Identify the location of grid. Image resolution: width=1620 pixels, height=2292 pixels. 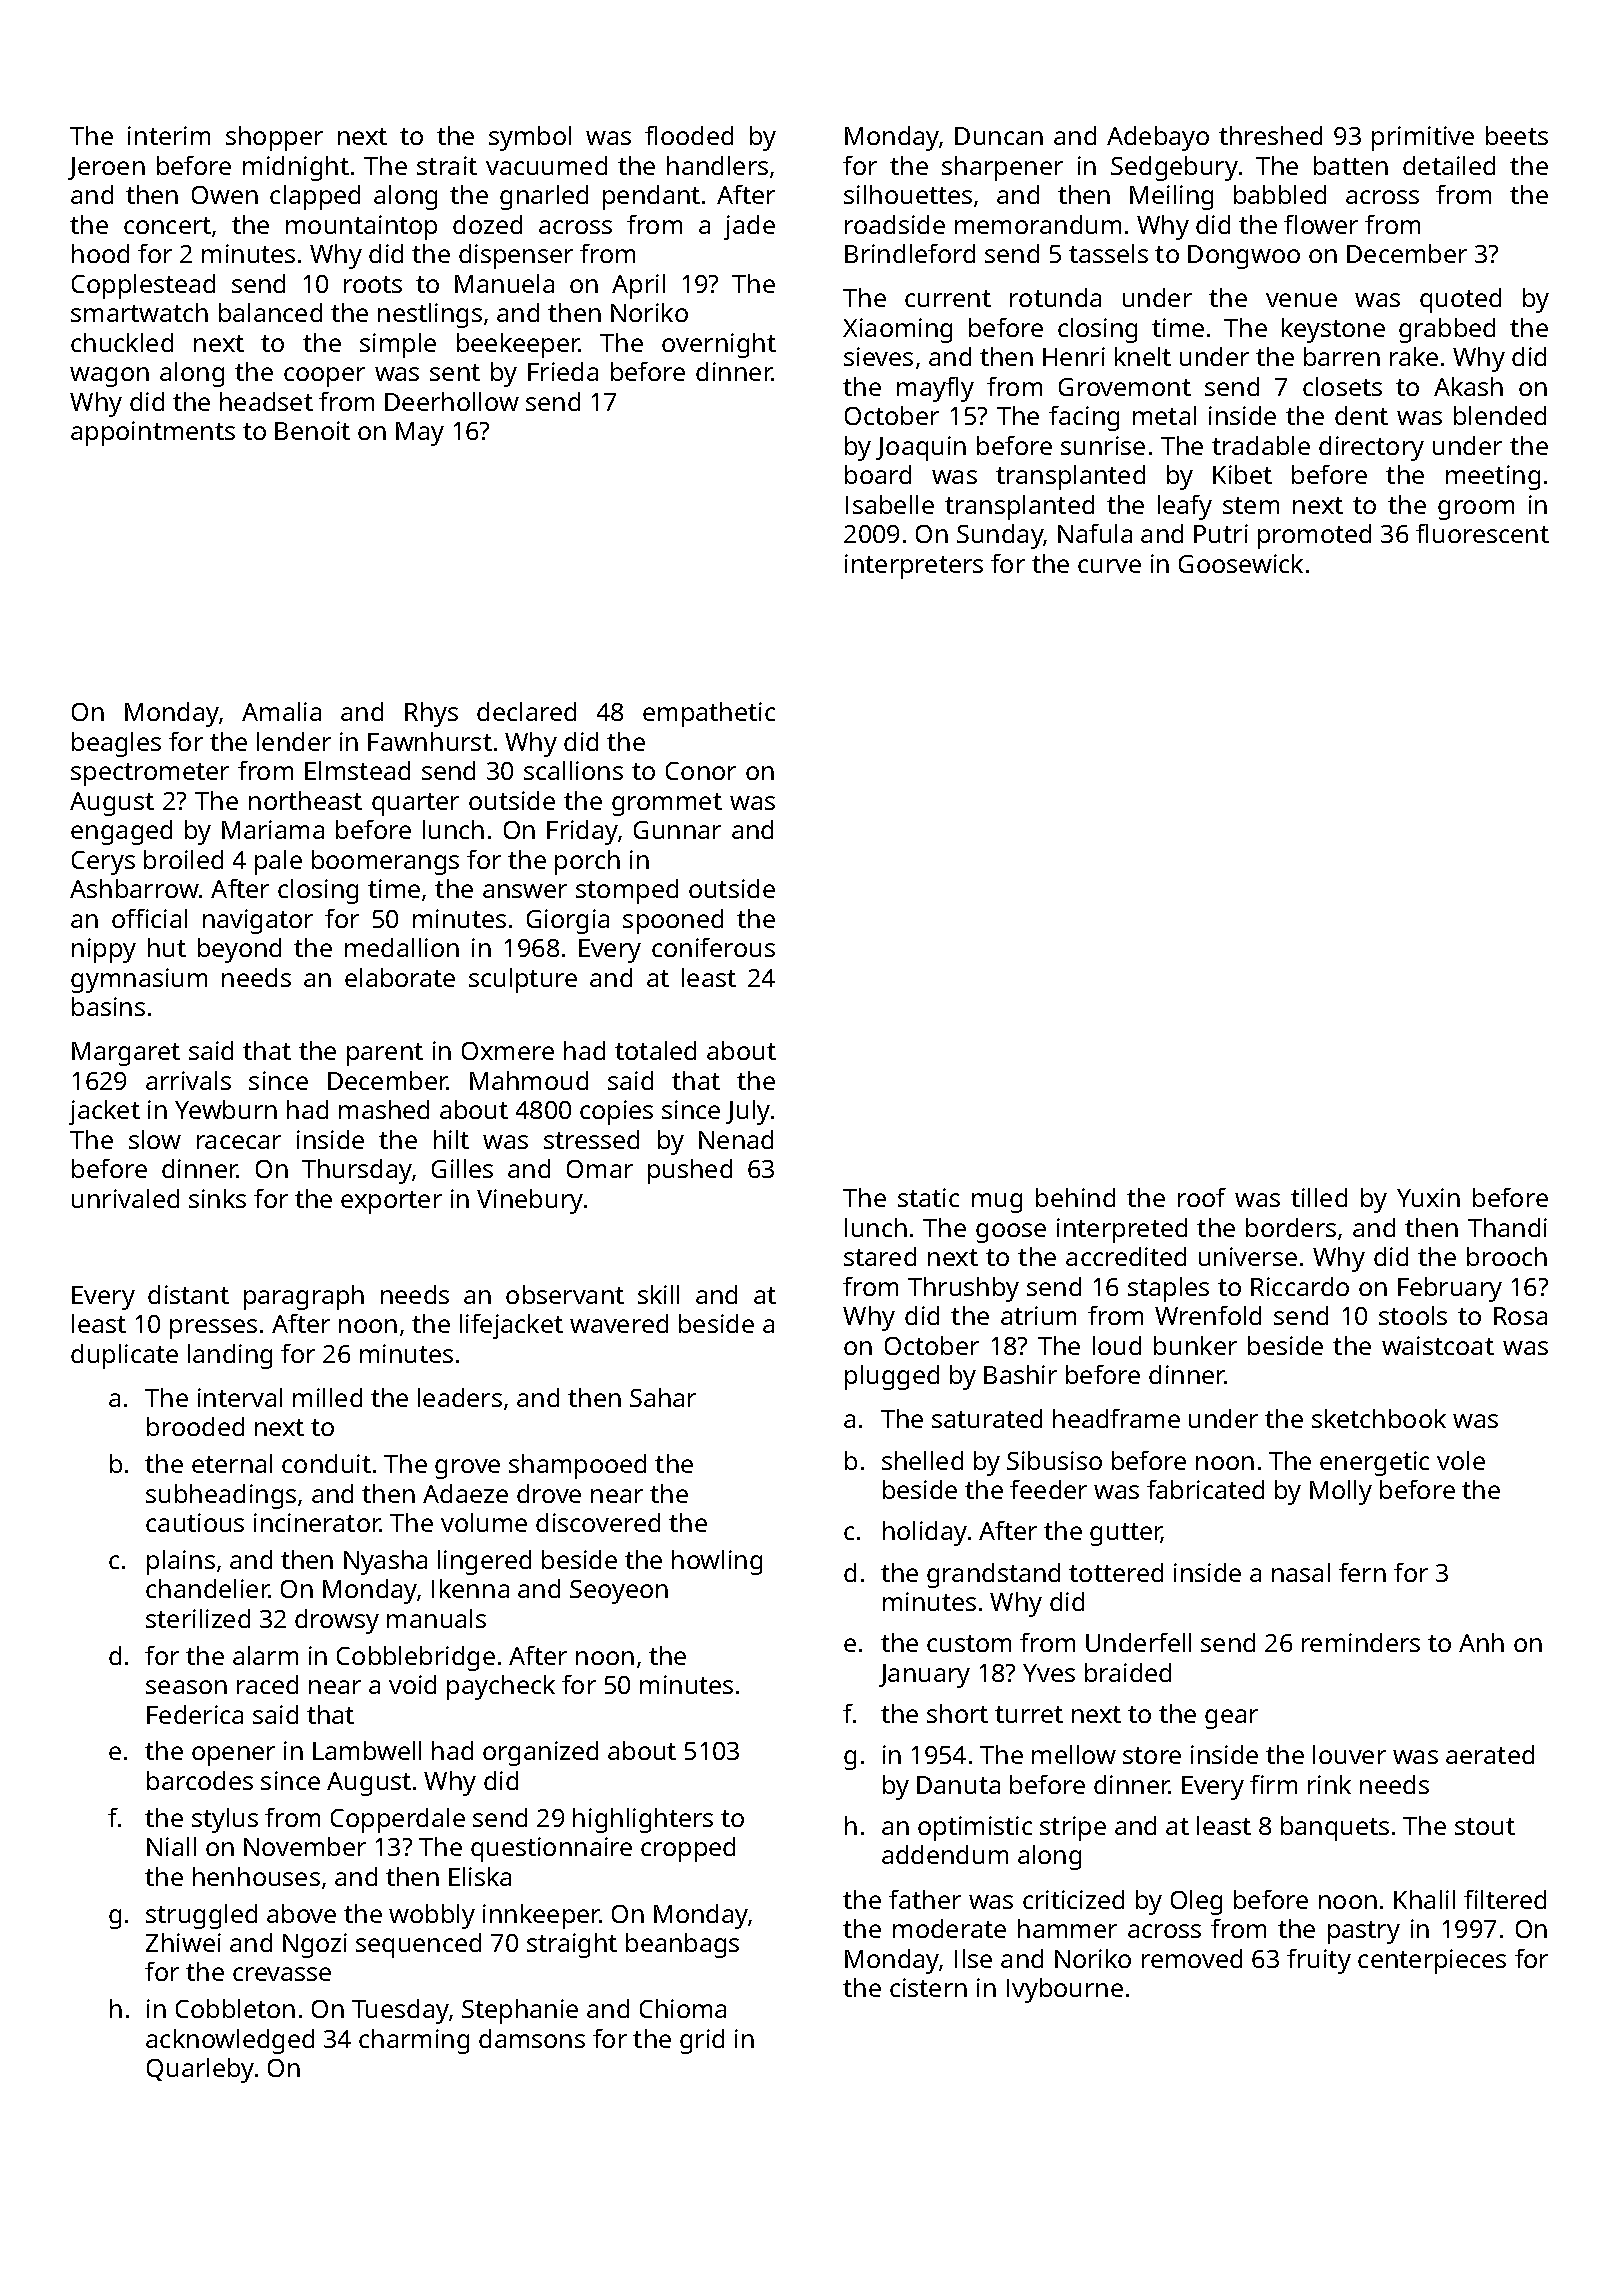
(702, 2041).
